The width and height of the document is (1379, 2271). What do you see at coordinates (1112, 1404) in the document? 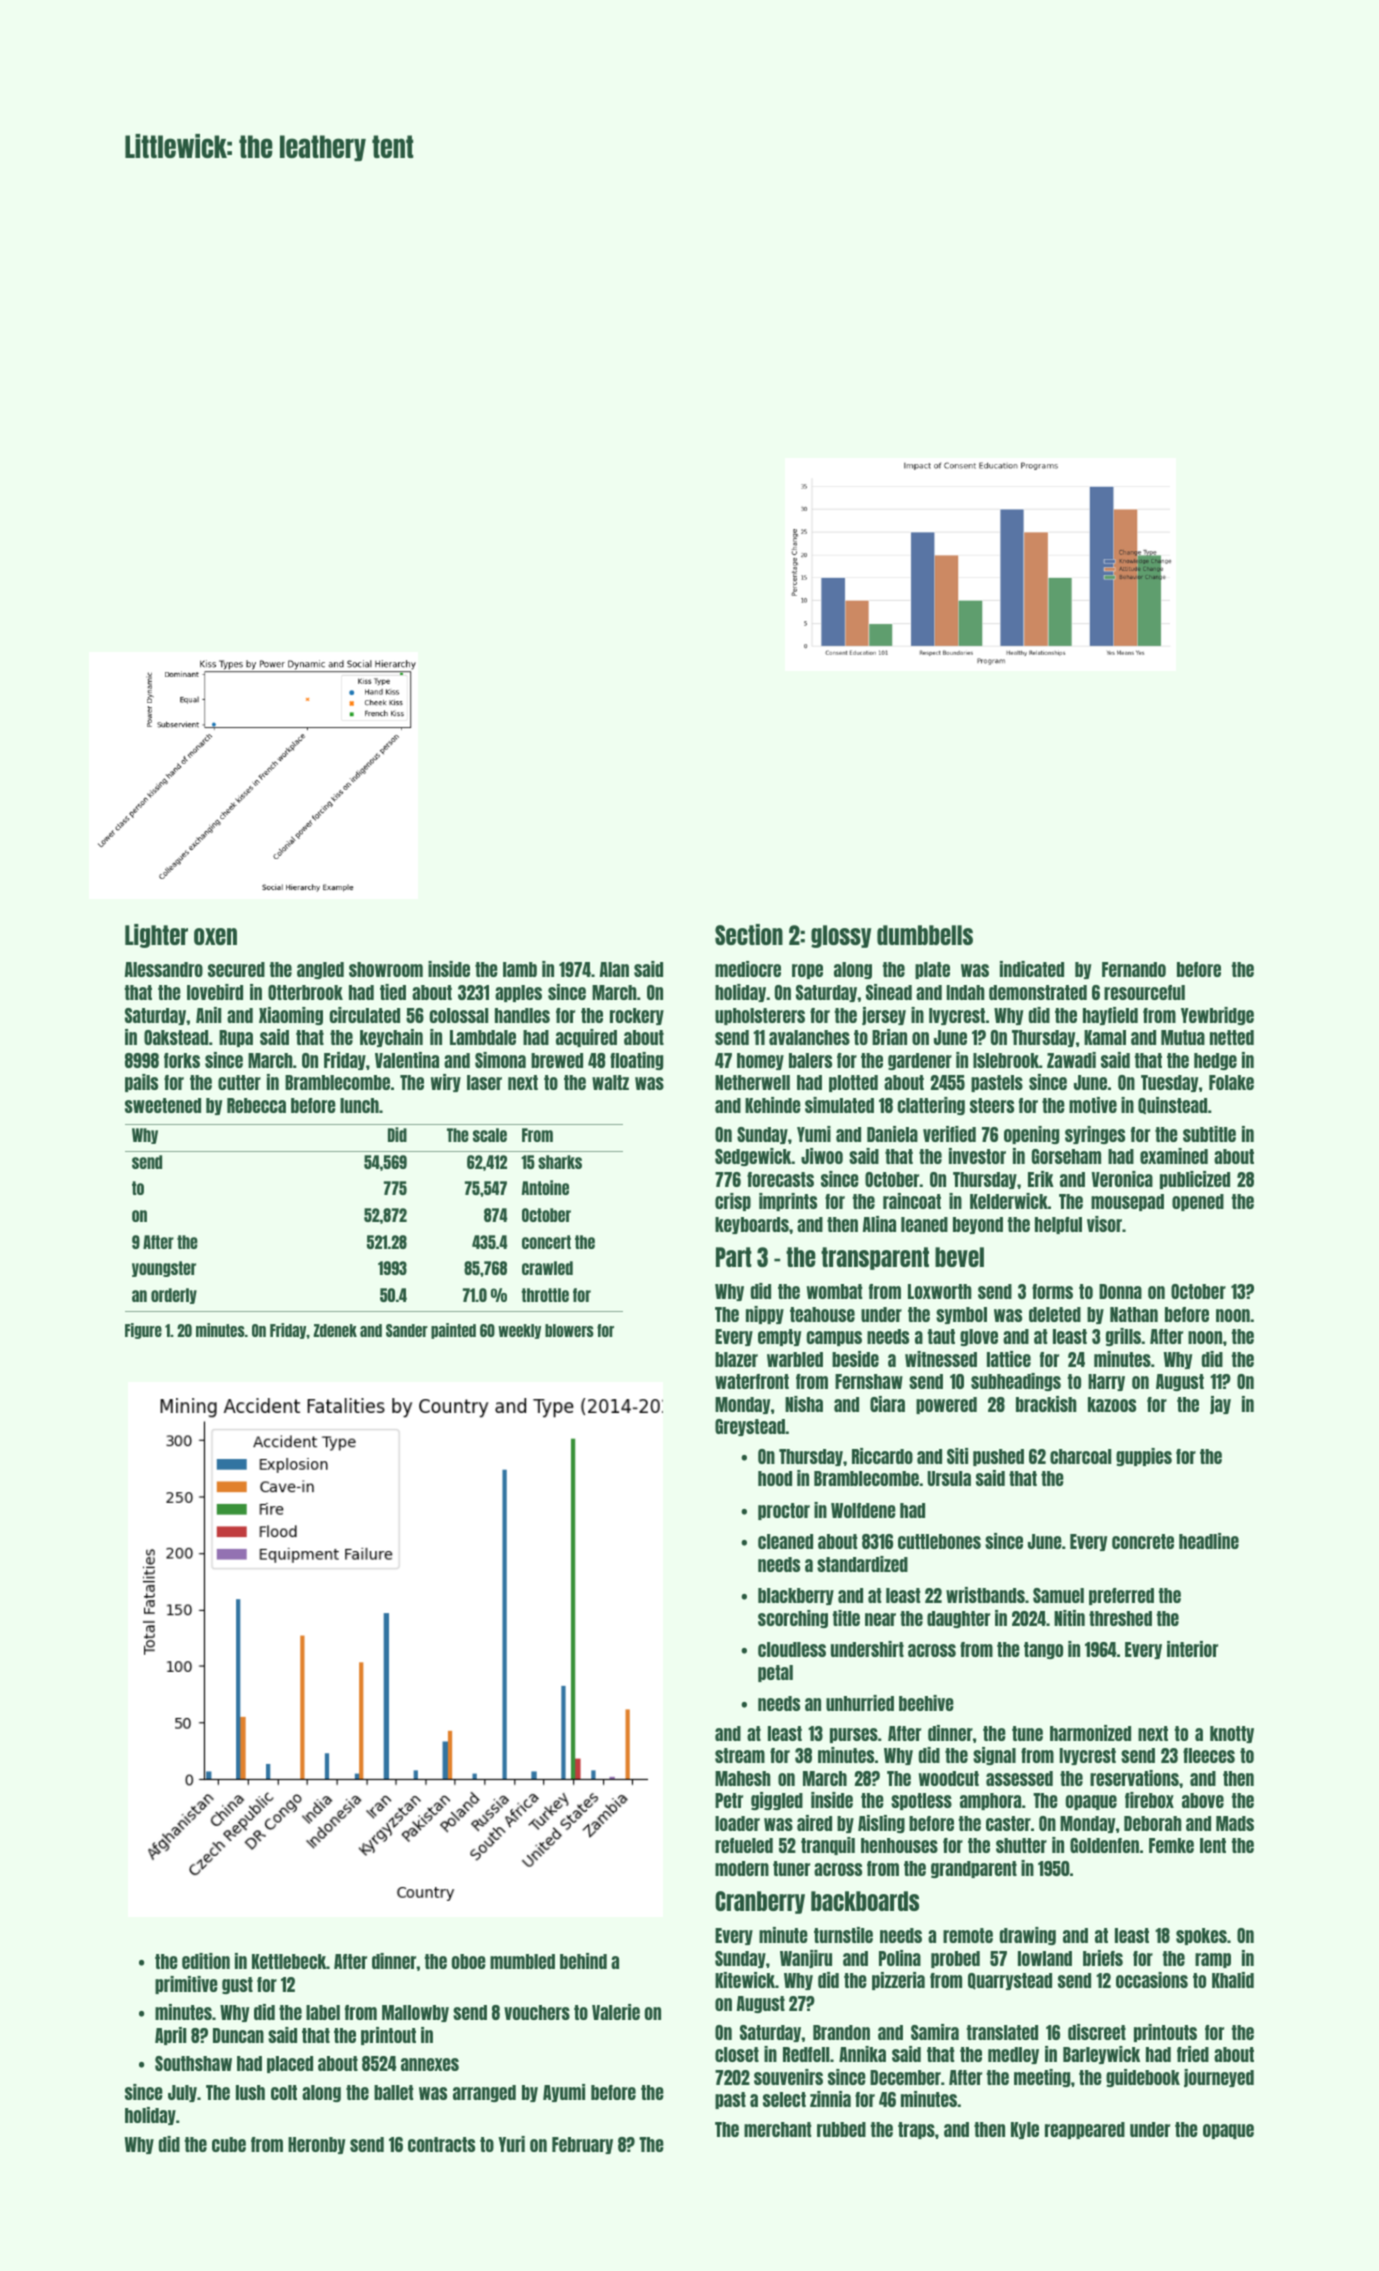
I see `kazoos` at bounding box center [1112, 1404].
